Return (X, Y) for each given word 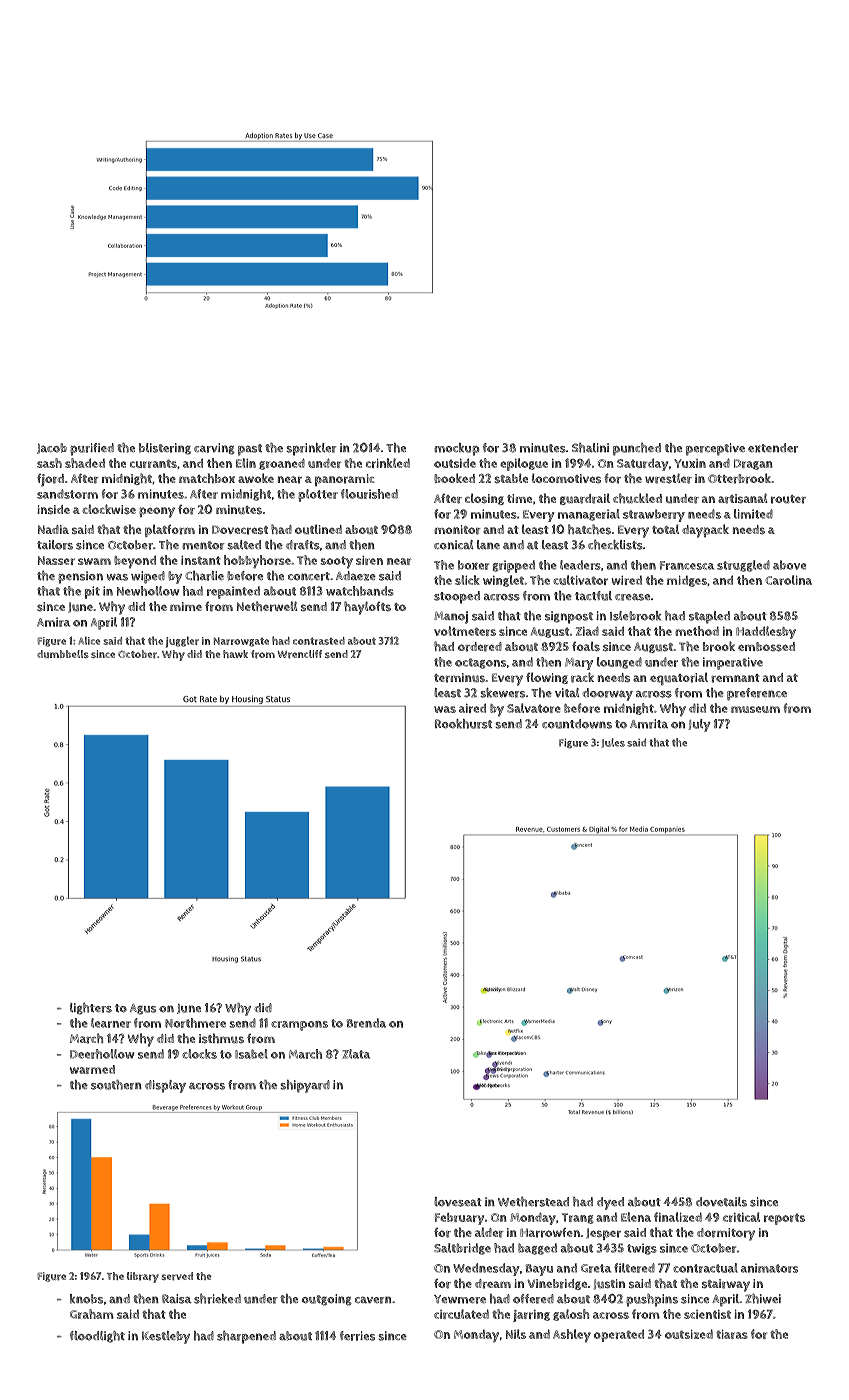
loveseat (458, 1202)
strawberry (654, 515)
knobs (86, 1299)
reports (784, 1219)
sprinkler (311, 449)
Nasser (56, 560)
